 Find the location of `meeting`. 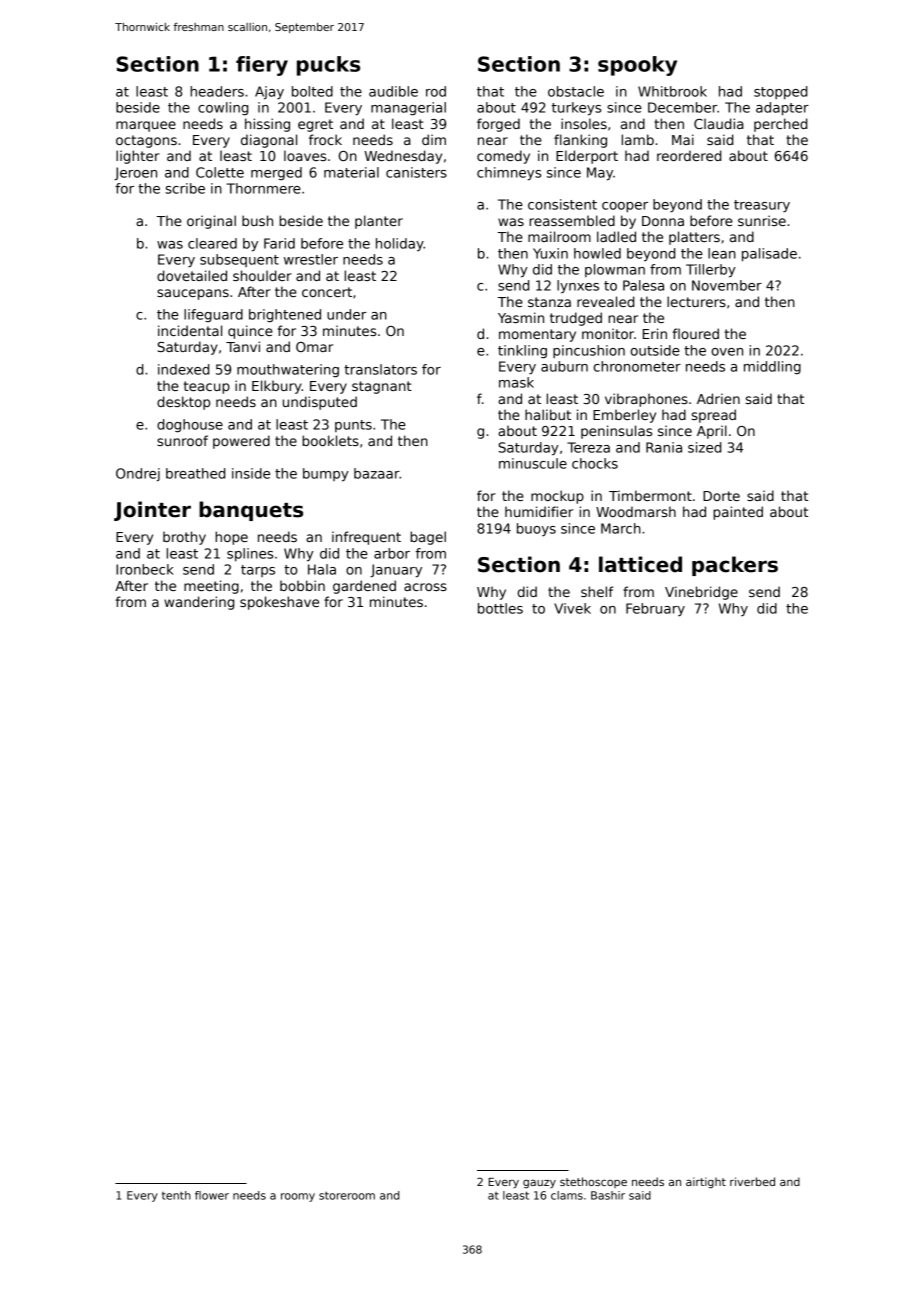

meeting is located at coordinates (211, 587).
